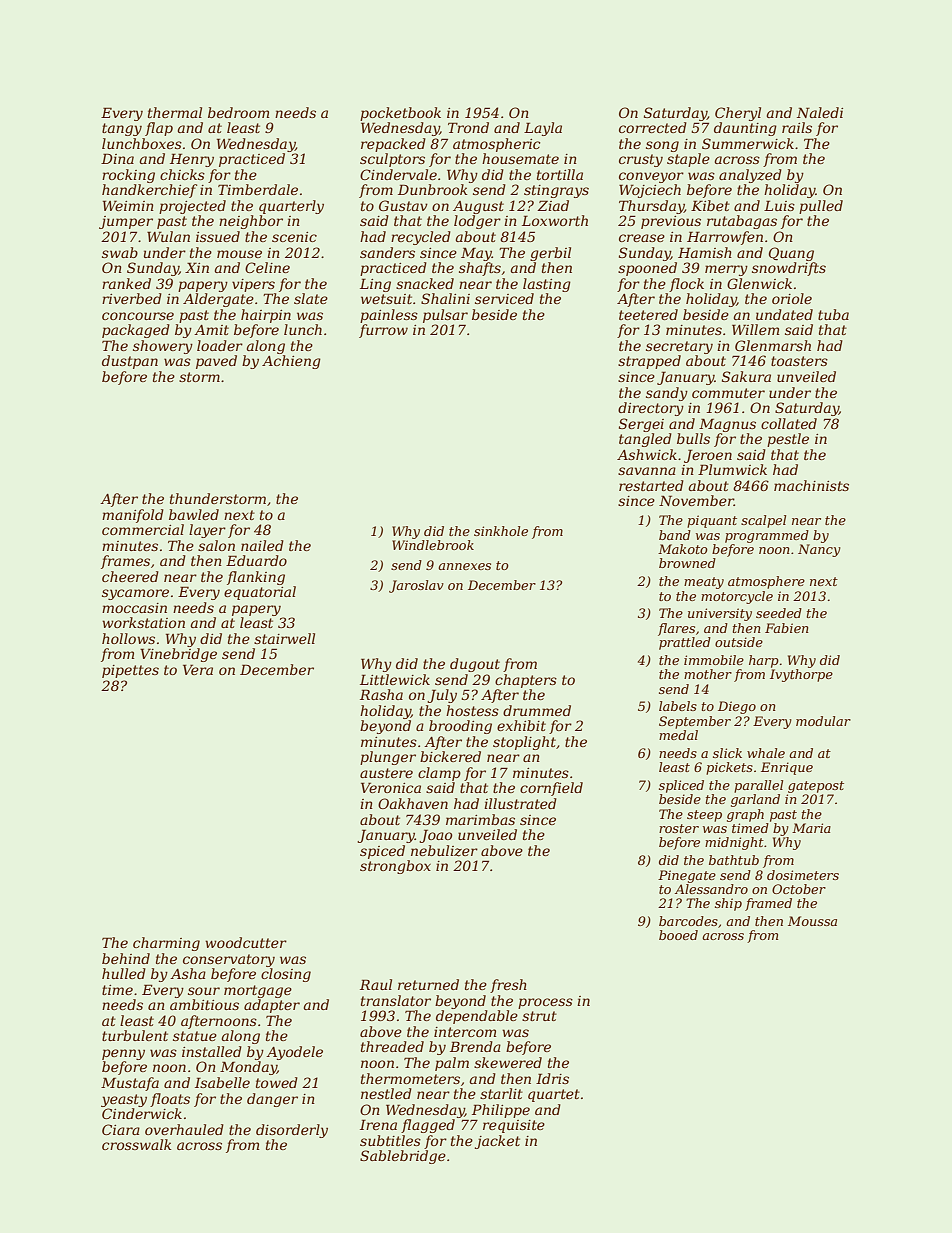 Image resolution: width=952 pixels, height=1233 pixels. What do you see at coordinates (175, 112) in the screenshot?
I see `thermal` at bounding box center [175, 112].
